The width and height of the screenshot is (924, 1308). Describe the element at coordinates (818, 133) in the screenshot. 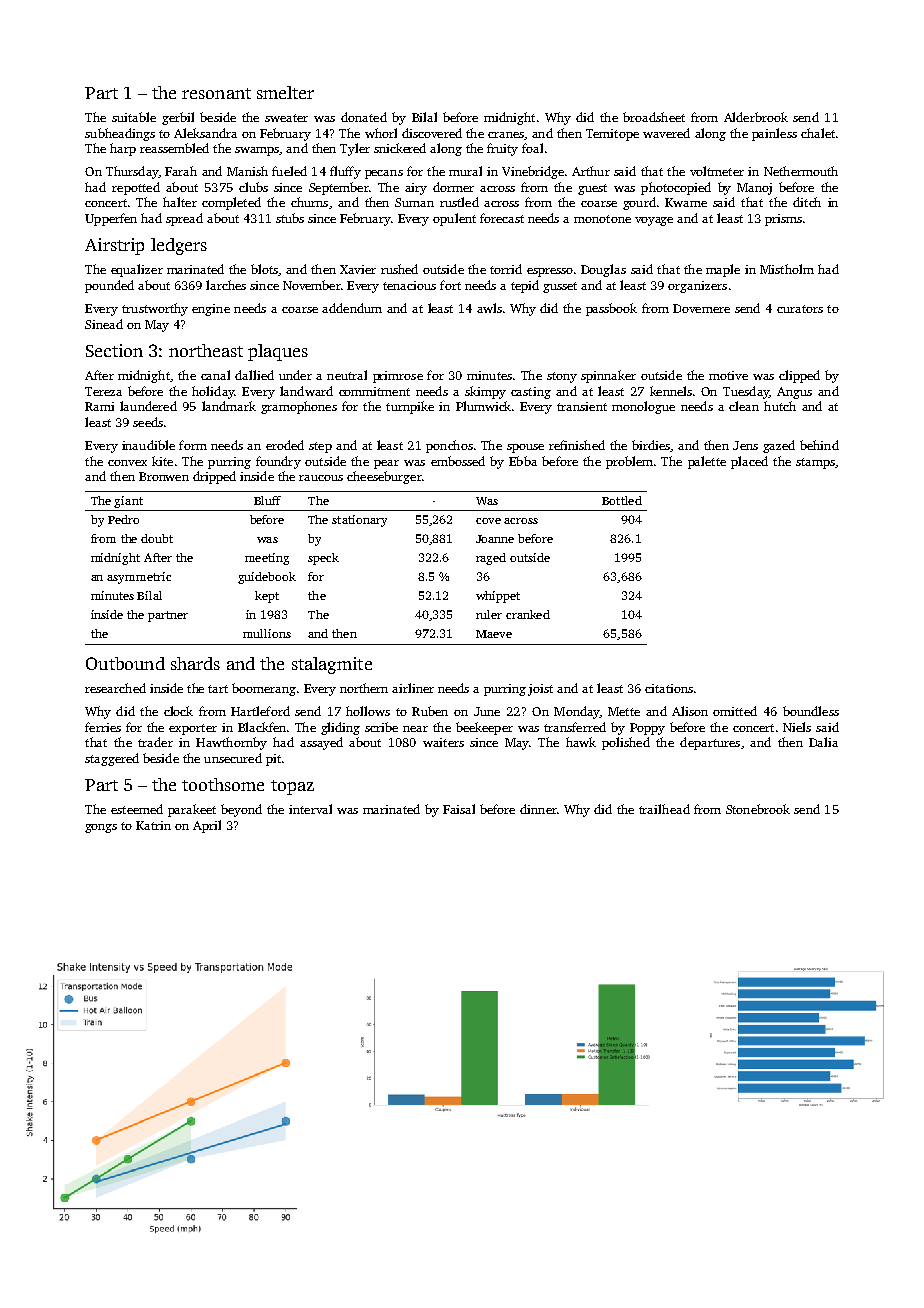

I see `chalet` at that location.
